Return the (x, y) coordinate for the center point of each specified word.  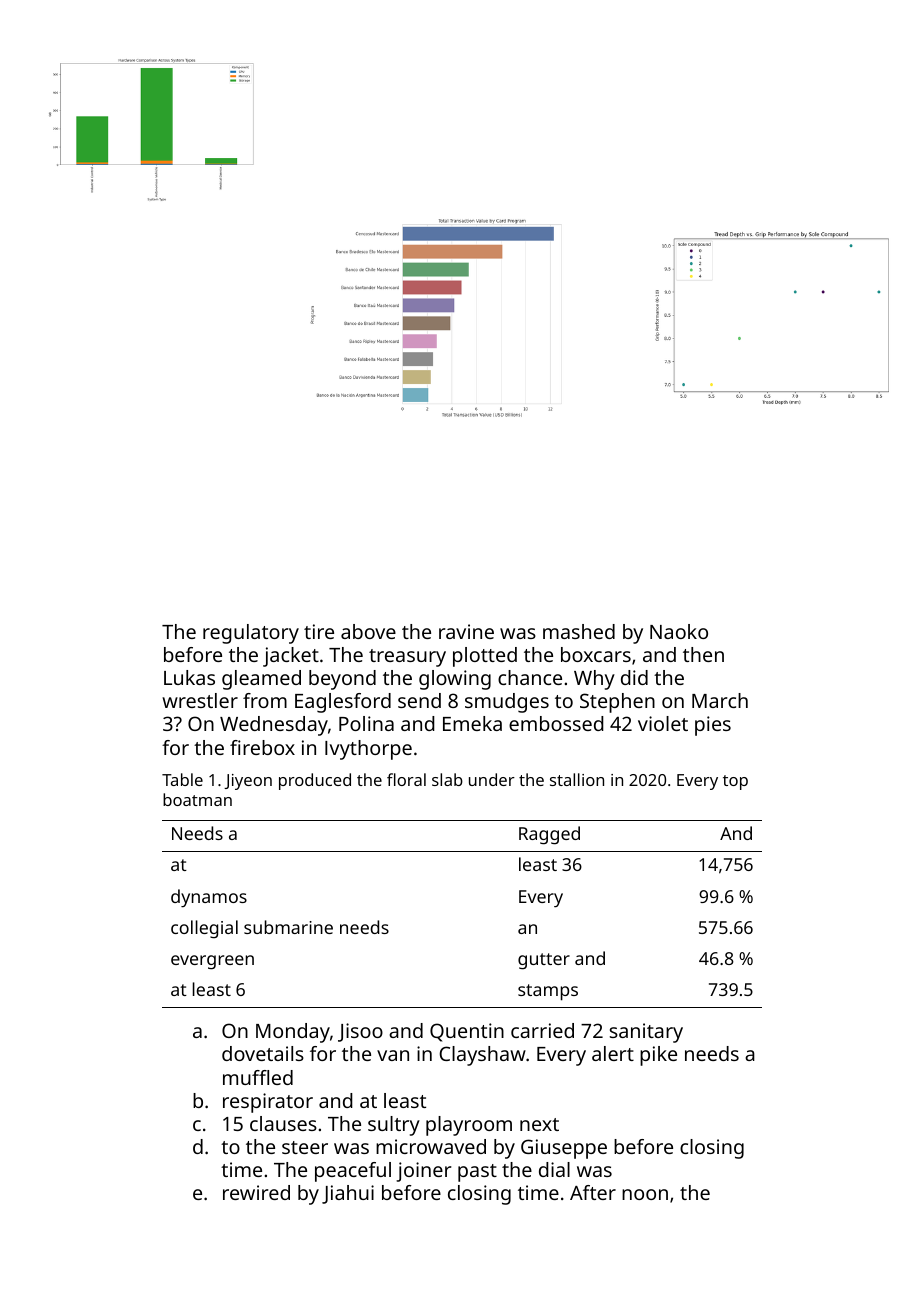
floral (406, 779)
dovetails (263, 1053)
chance (530, 677)
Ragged (549, 835)
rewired (256, 1192)
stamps (548, 992)
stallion (577, 779)
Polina (366, 723)
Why (594, 680)
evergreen (212, 962)
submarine (288, 927)
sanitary (646, 1033)
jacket (291, 657)
